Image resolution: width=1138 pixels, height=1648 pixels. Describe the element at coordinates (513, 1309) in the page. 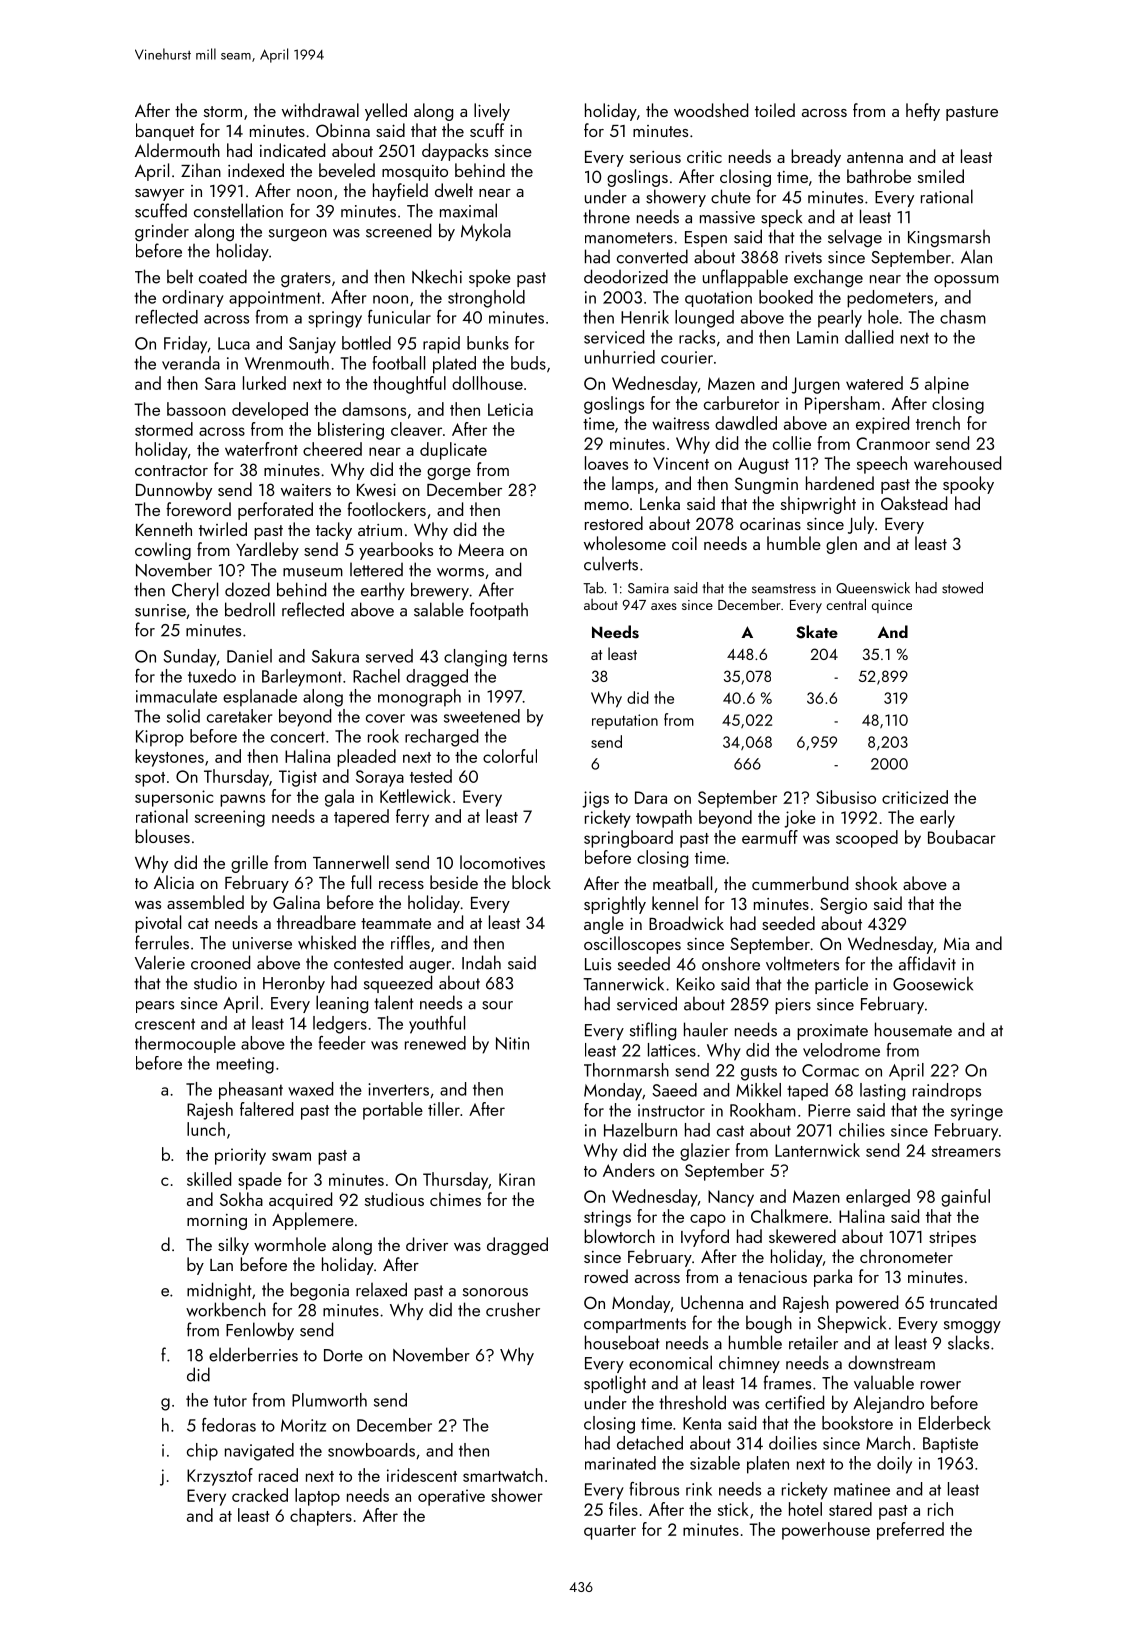

I see `crusher` at that location.
